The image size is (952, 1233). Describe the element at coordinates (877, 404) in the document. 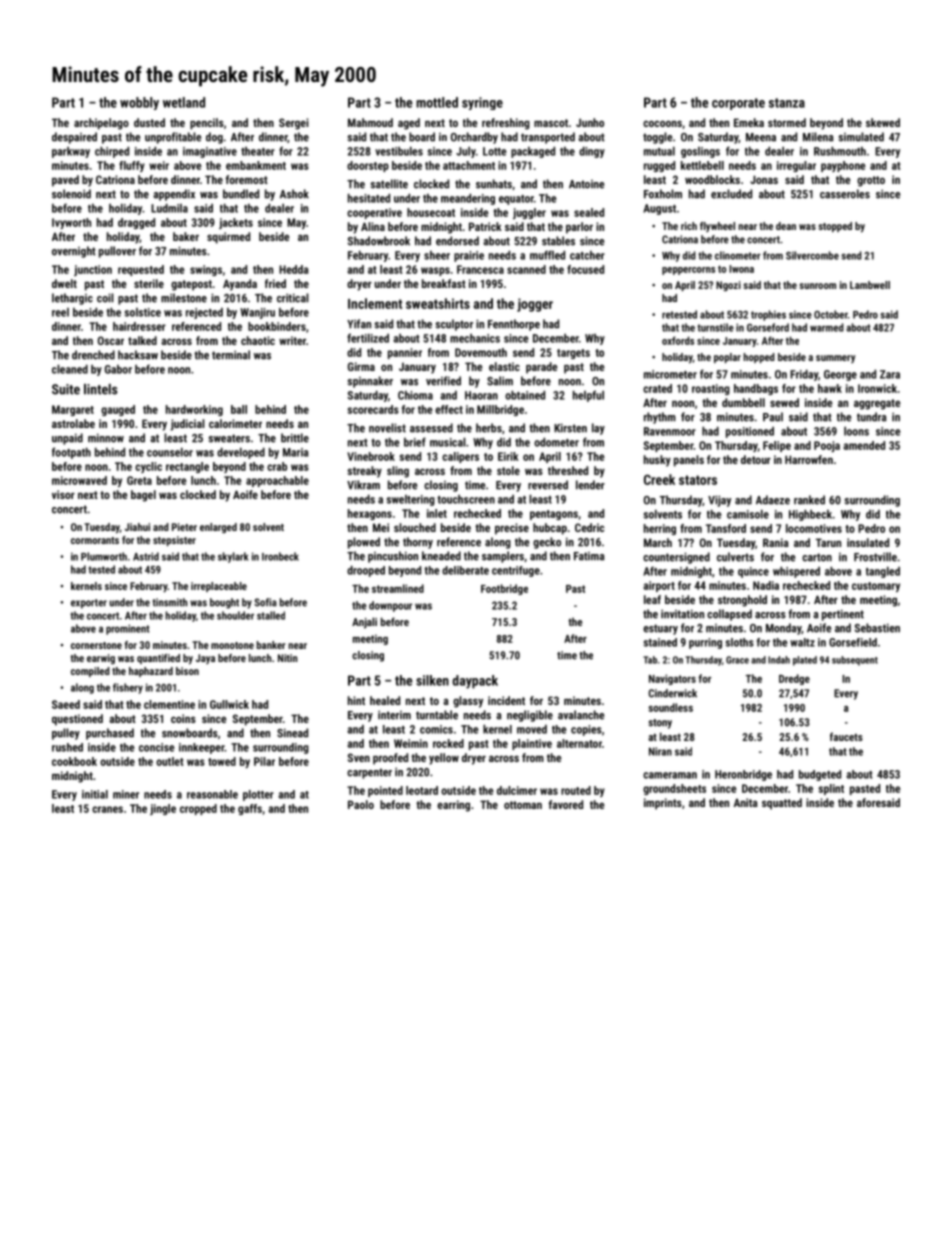

I see `aggregate` at that location.
